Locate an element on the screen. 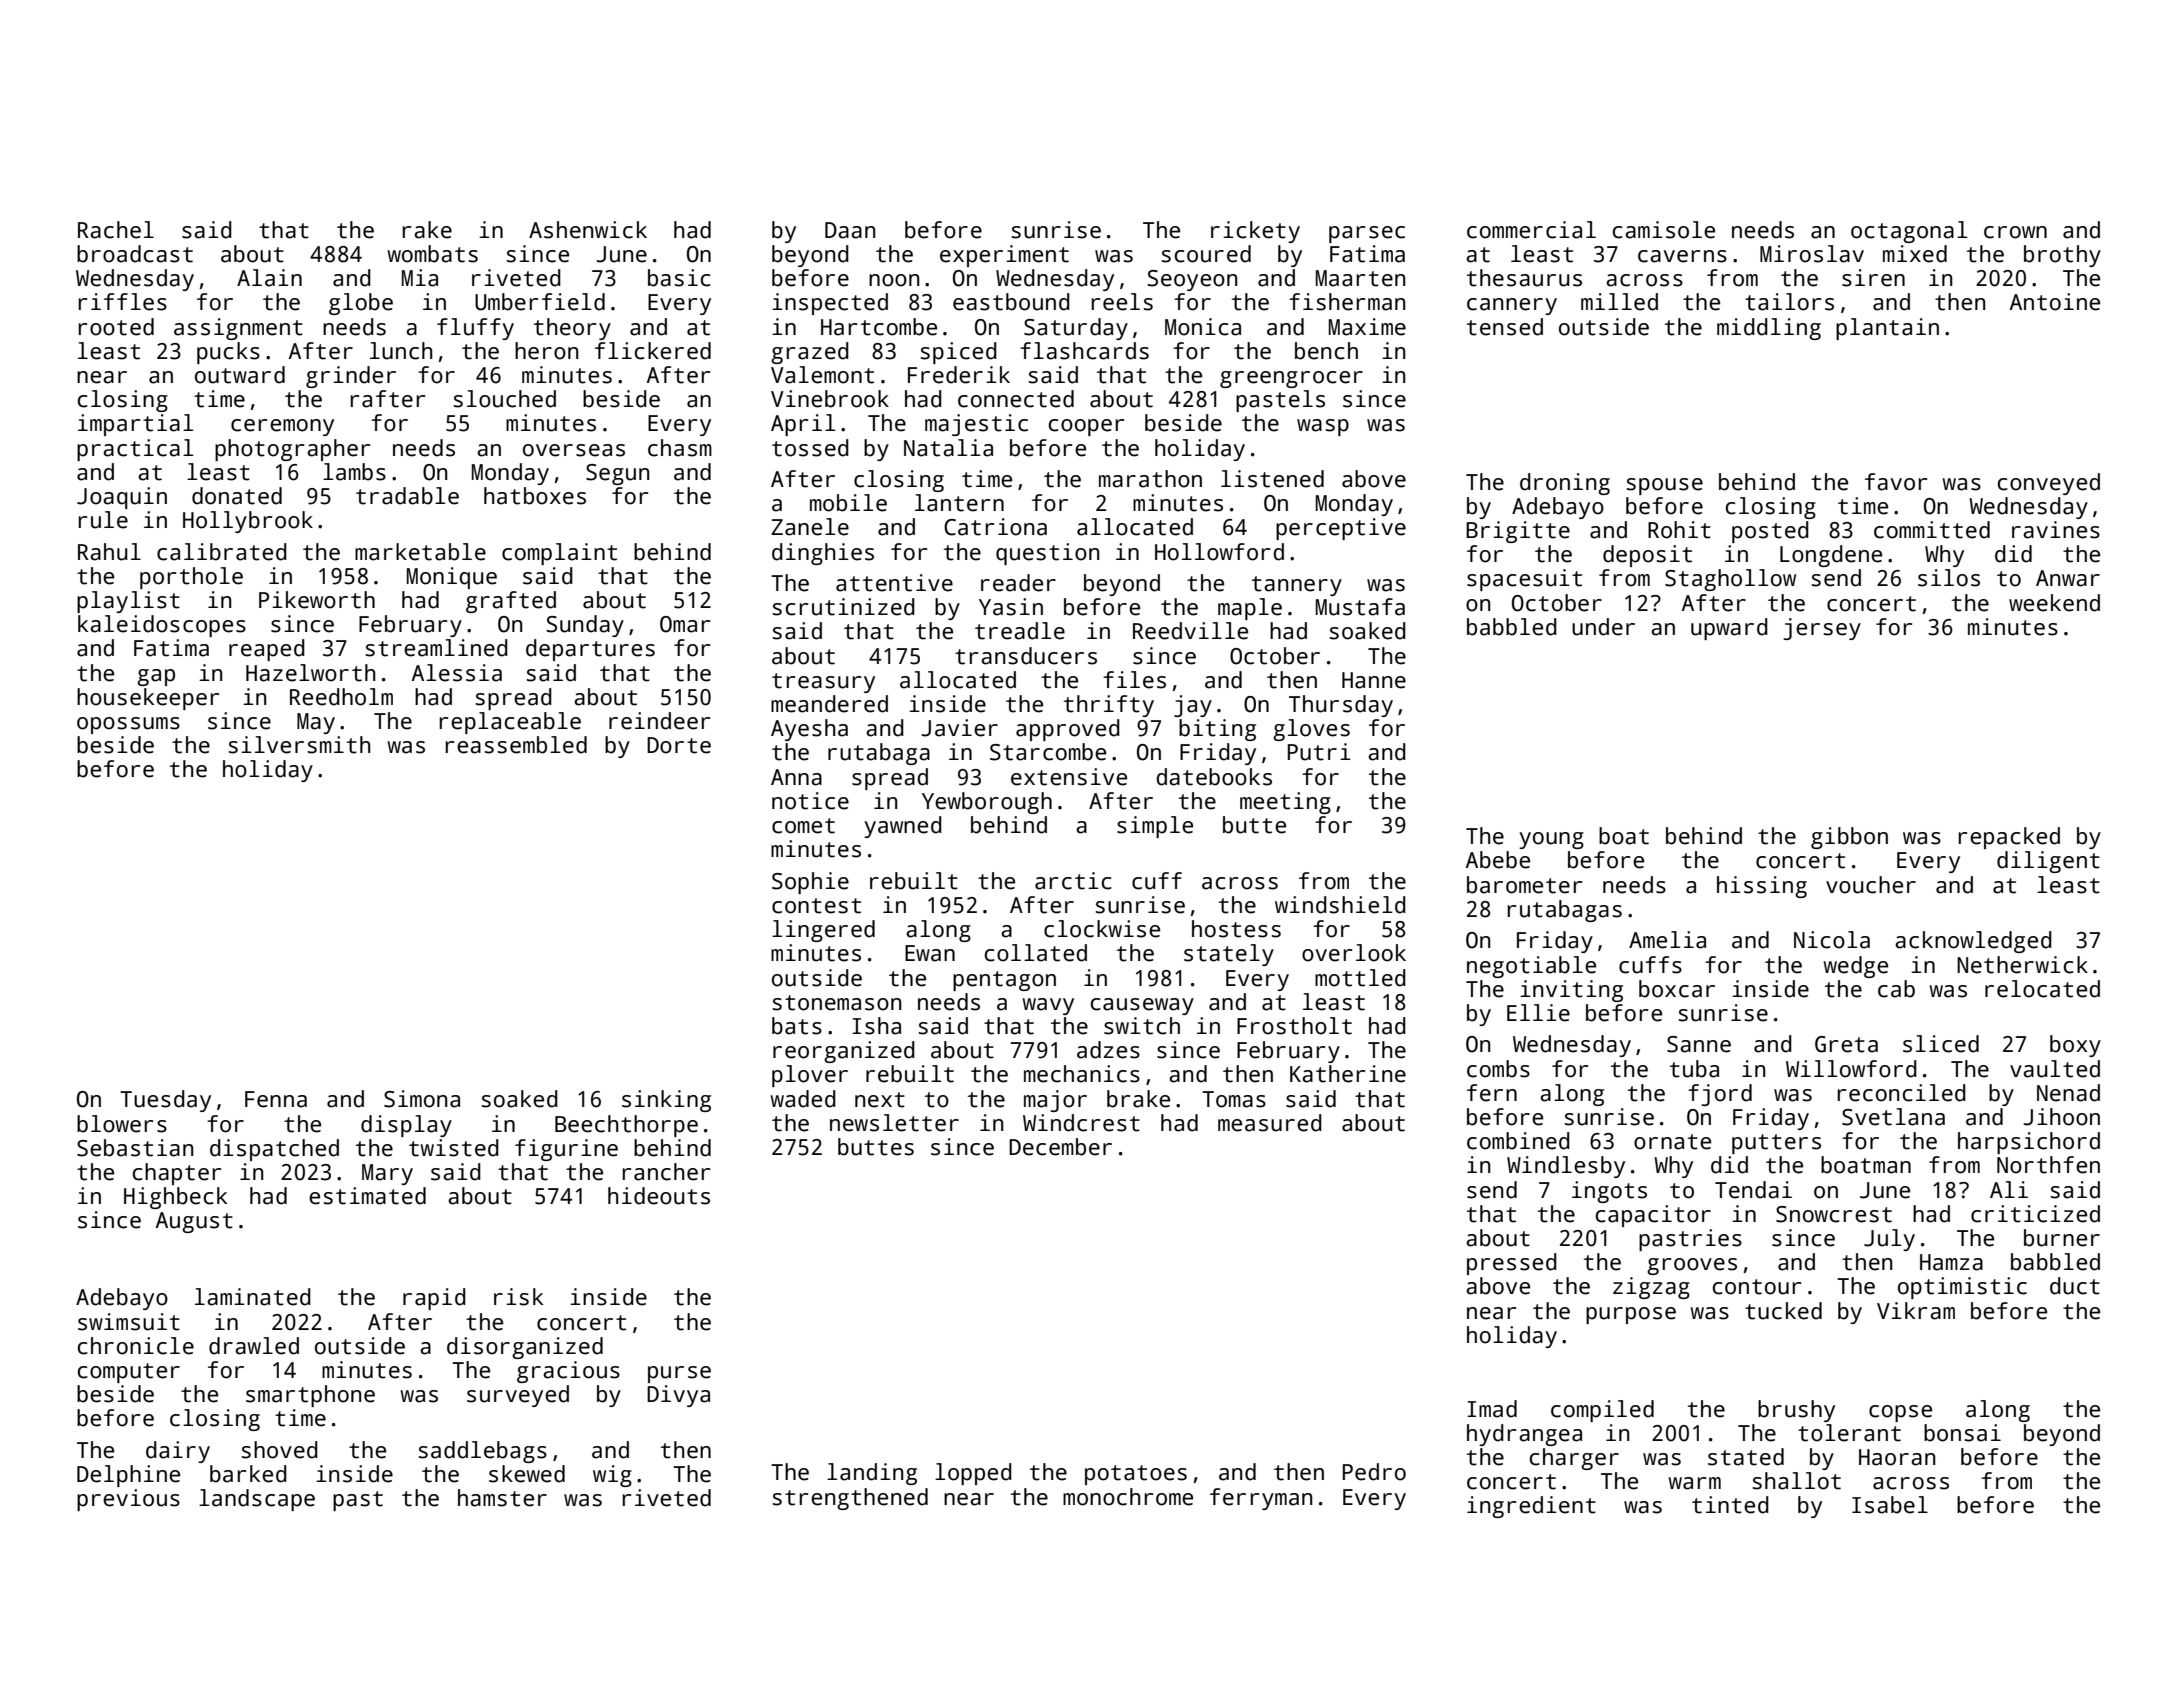 The image size is (2178, 1683). ceremony is located at coordinates (282, 427).
